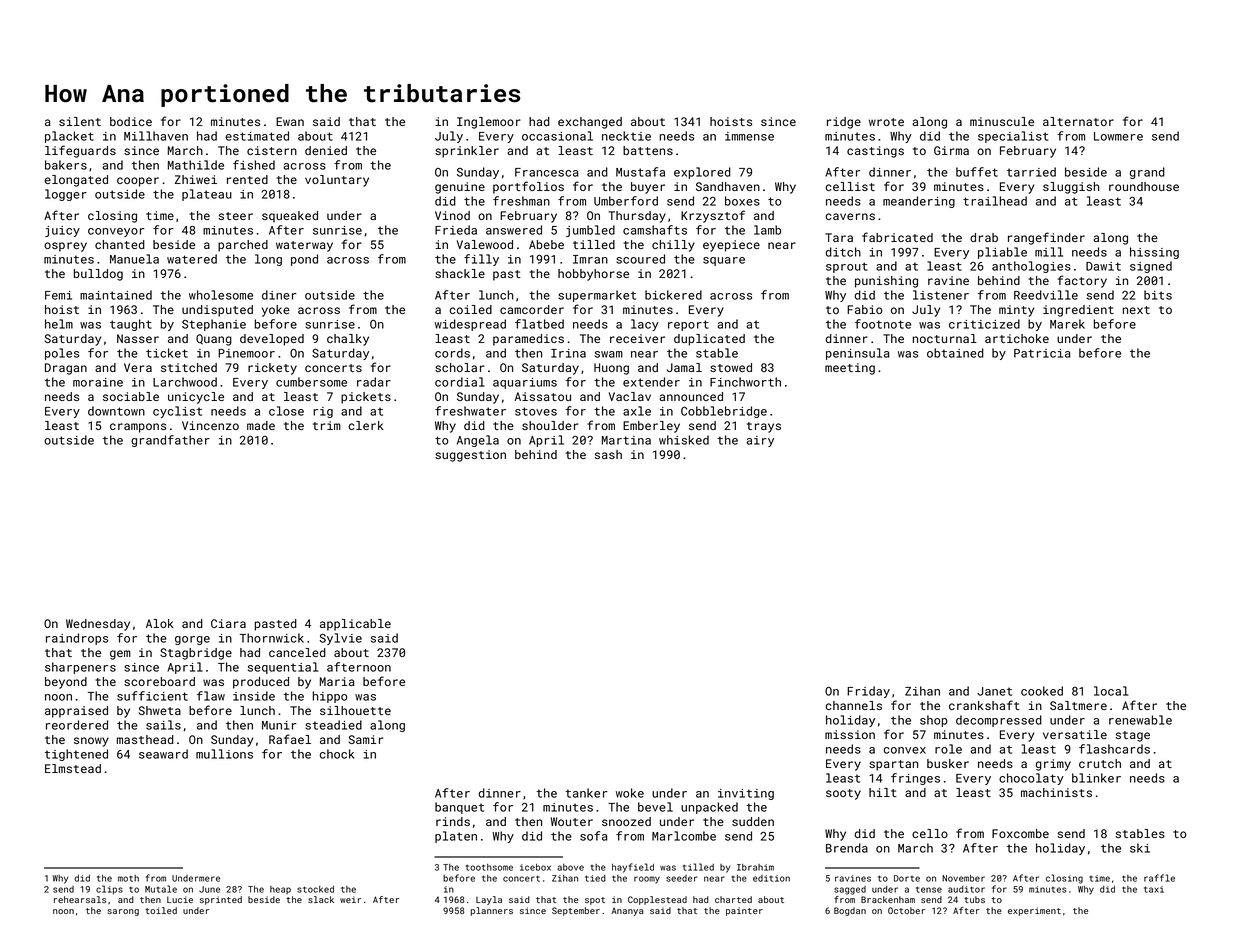 The height and width of the screenshot is (952, 1233). Describe the element at coordinates (355, 625) in the screenshot. I see `applicable` at that location.
